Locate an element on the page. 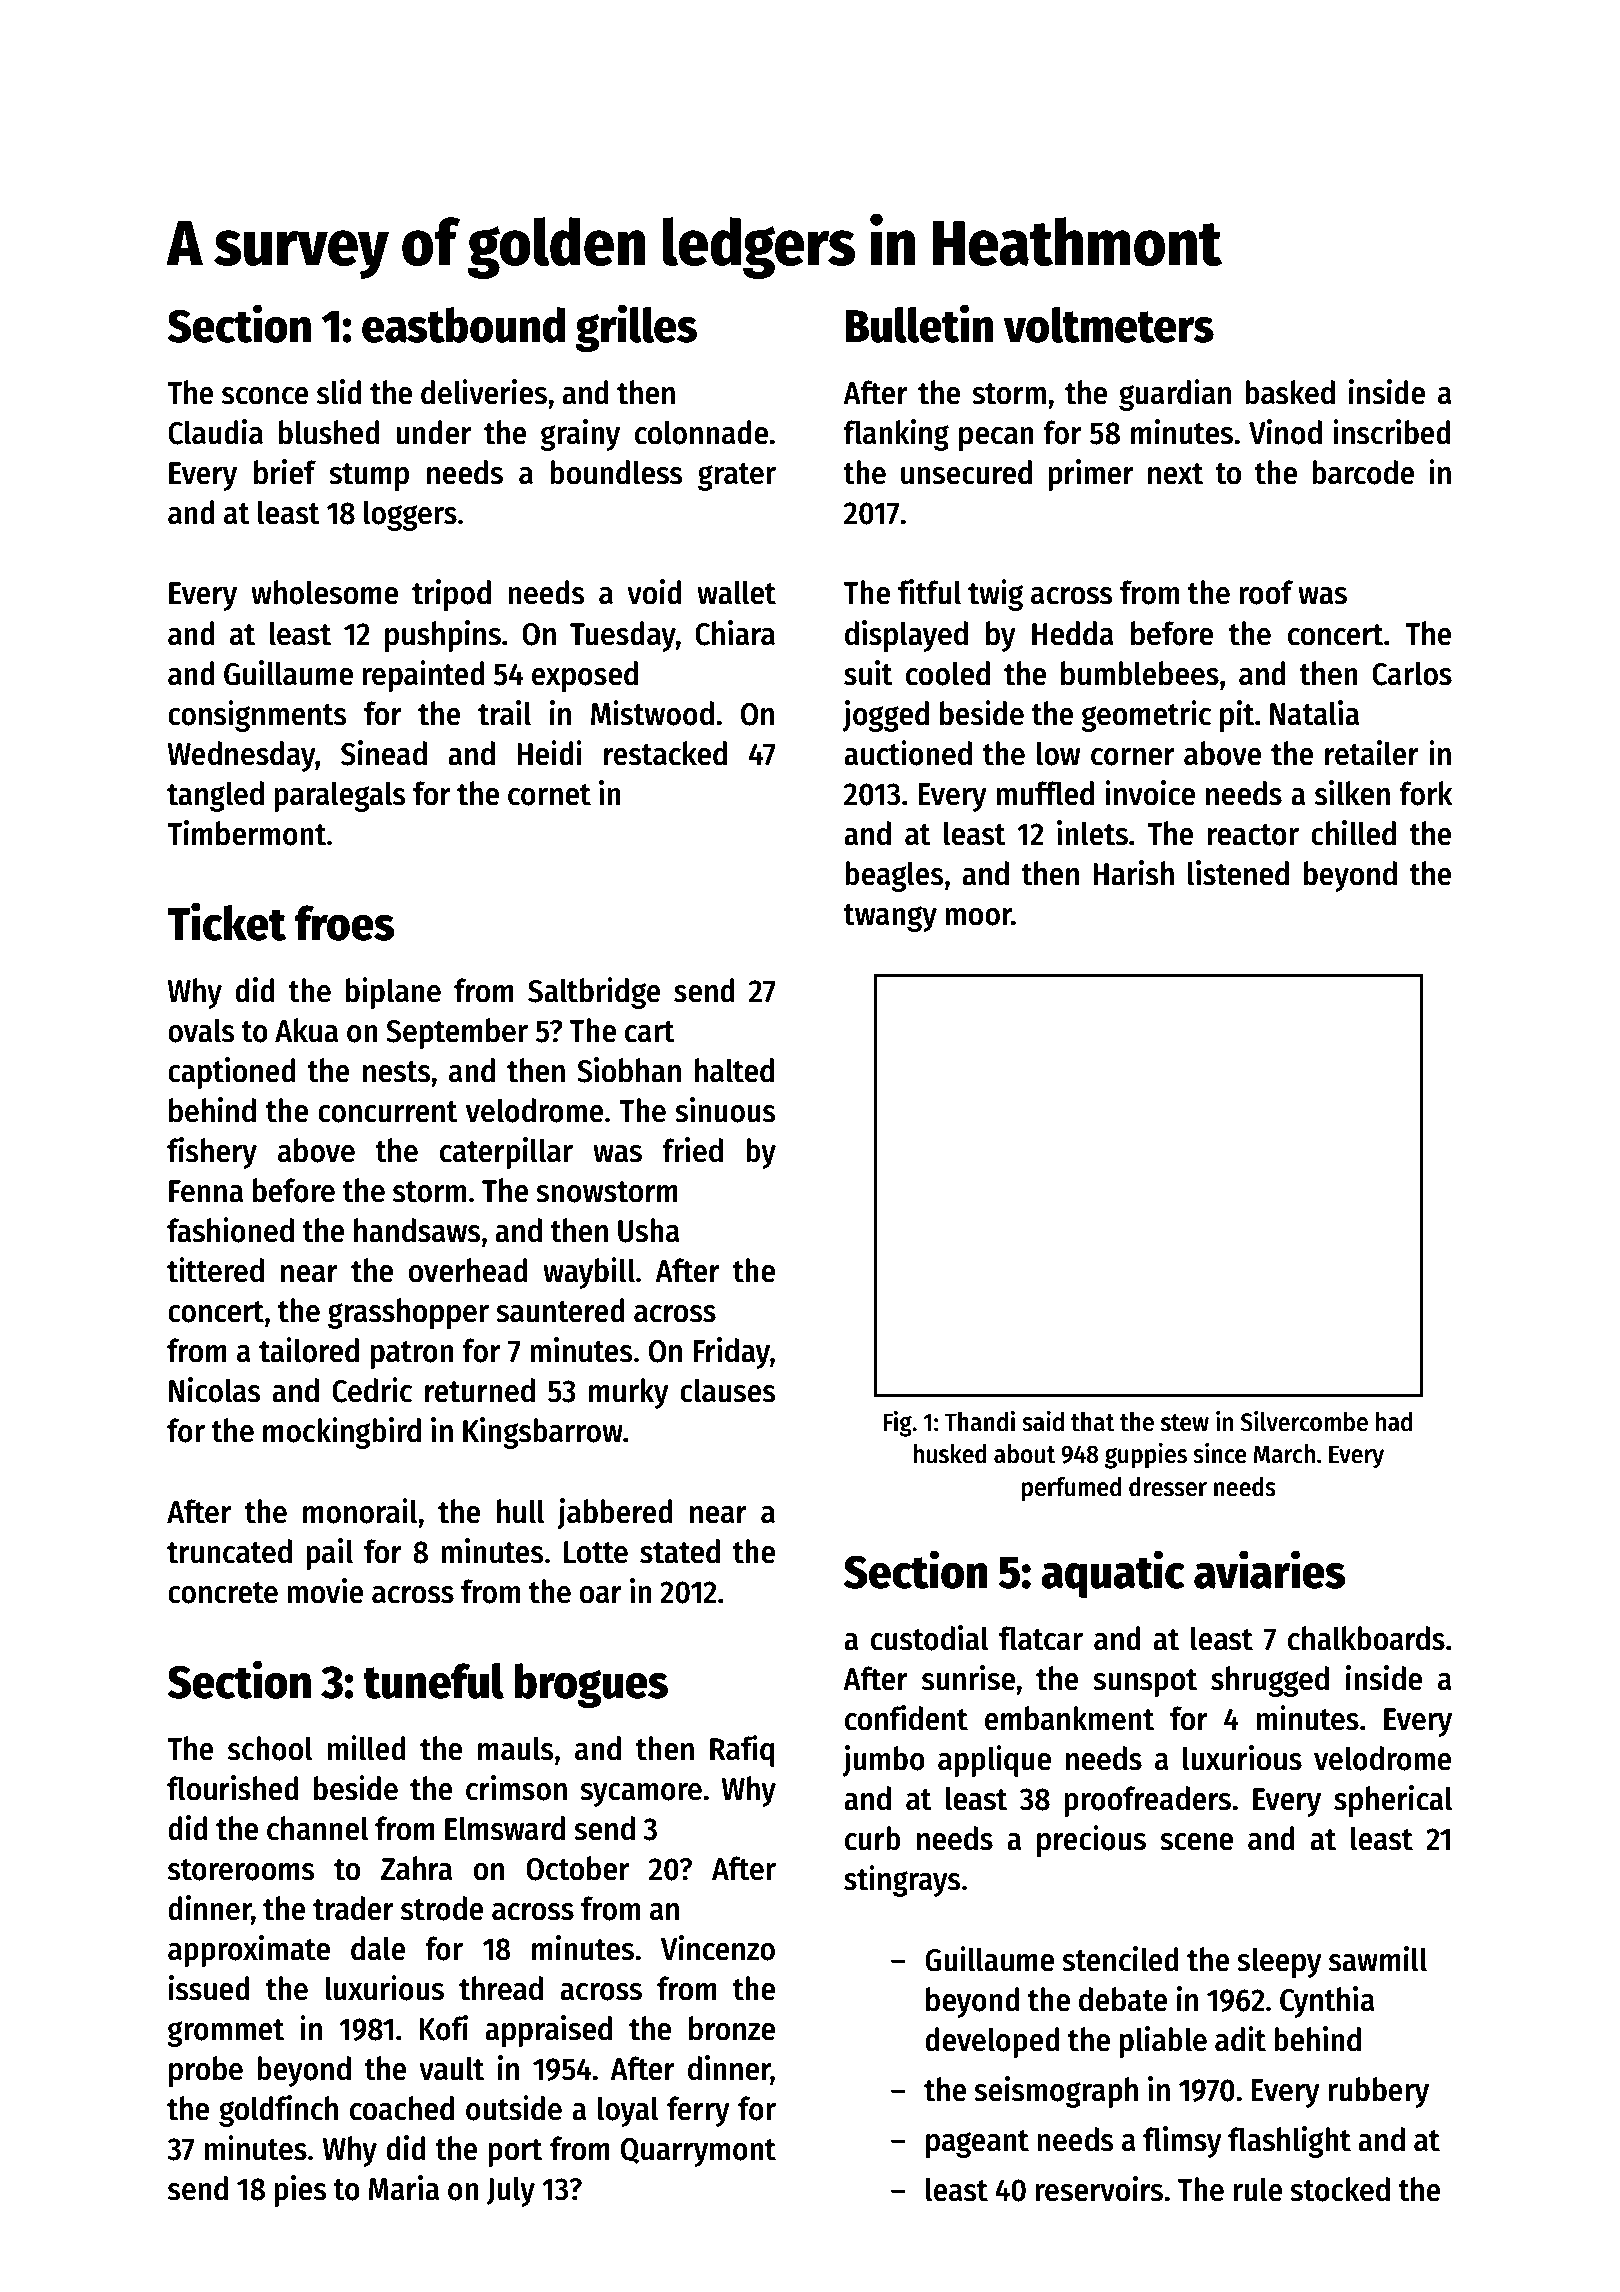 The width and height of the document is (1620, 2292). Quarrymont is located at coordinates (698, 2152).
